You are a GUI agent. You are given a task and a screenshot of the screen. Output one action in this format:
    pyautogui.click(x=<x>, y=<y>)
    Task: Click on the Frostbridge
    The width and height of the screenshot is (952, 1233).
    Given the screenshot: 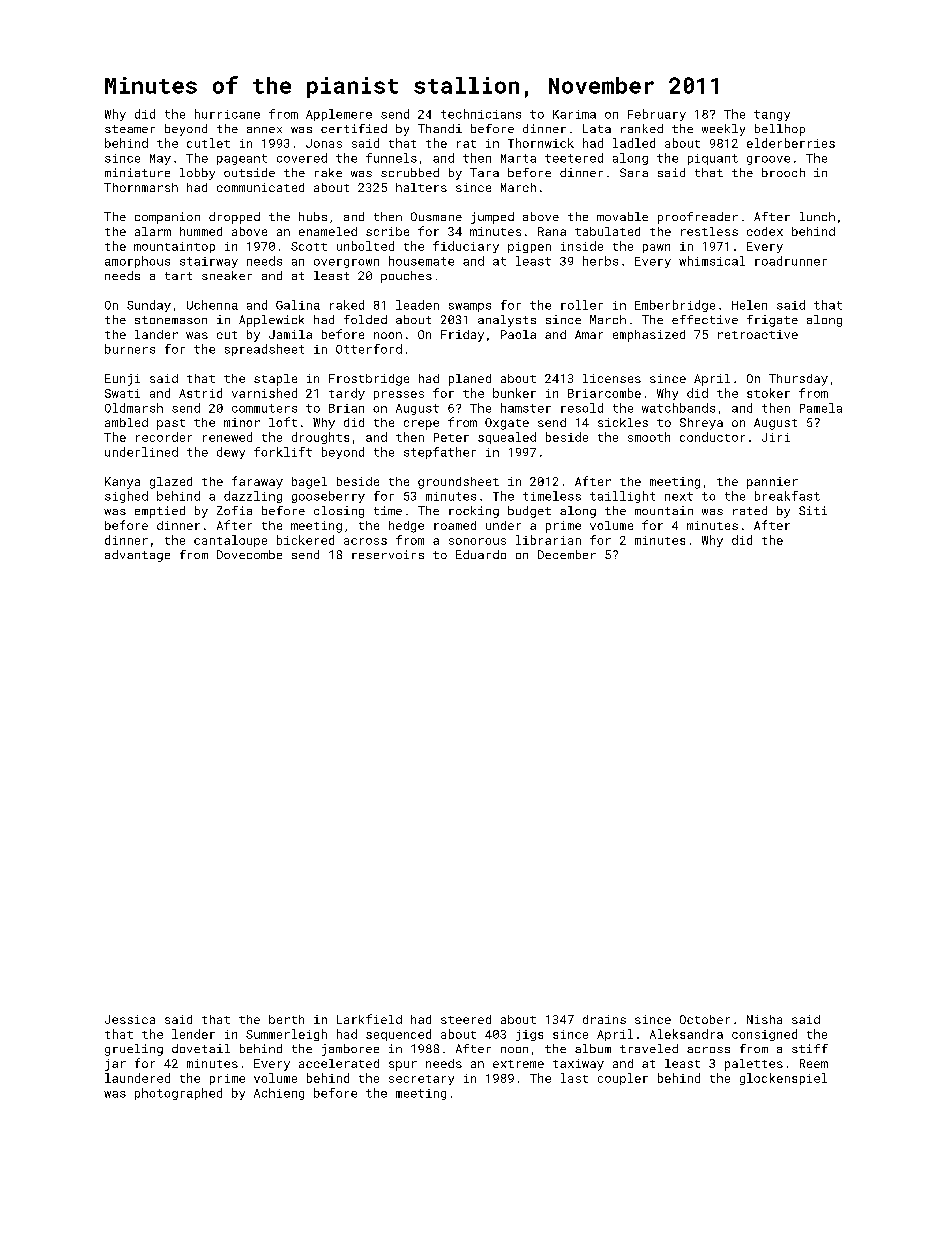 What is the action you would take?
    pyautogui.click(x=369, y=380)
